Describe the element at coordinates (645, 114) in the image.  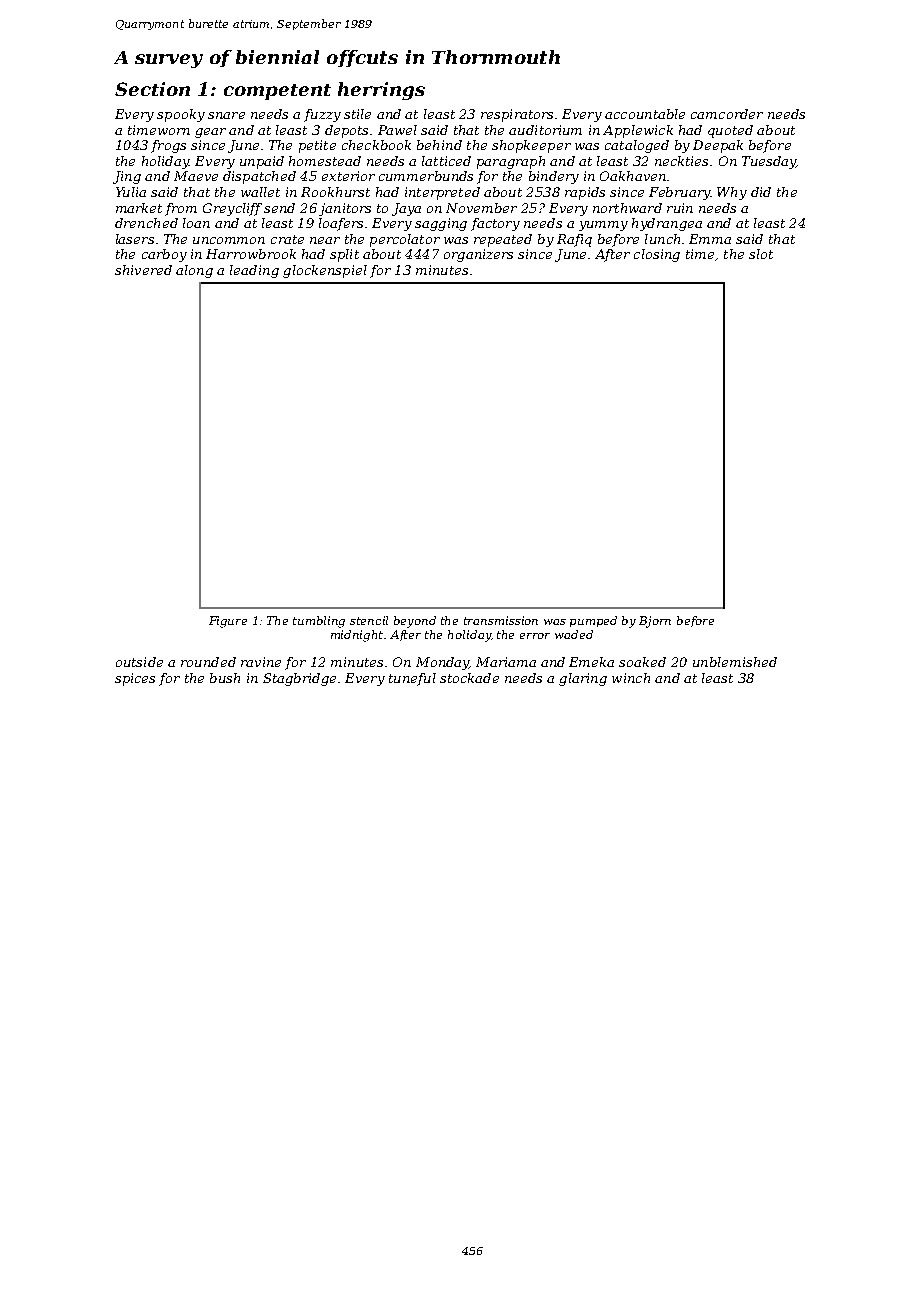
I see `accountable` at that location.
